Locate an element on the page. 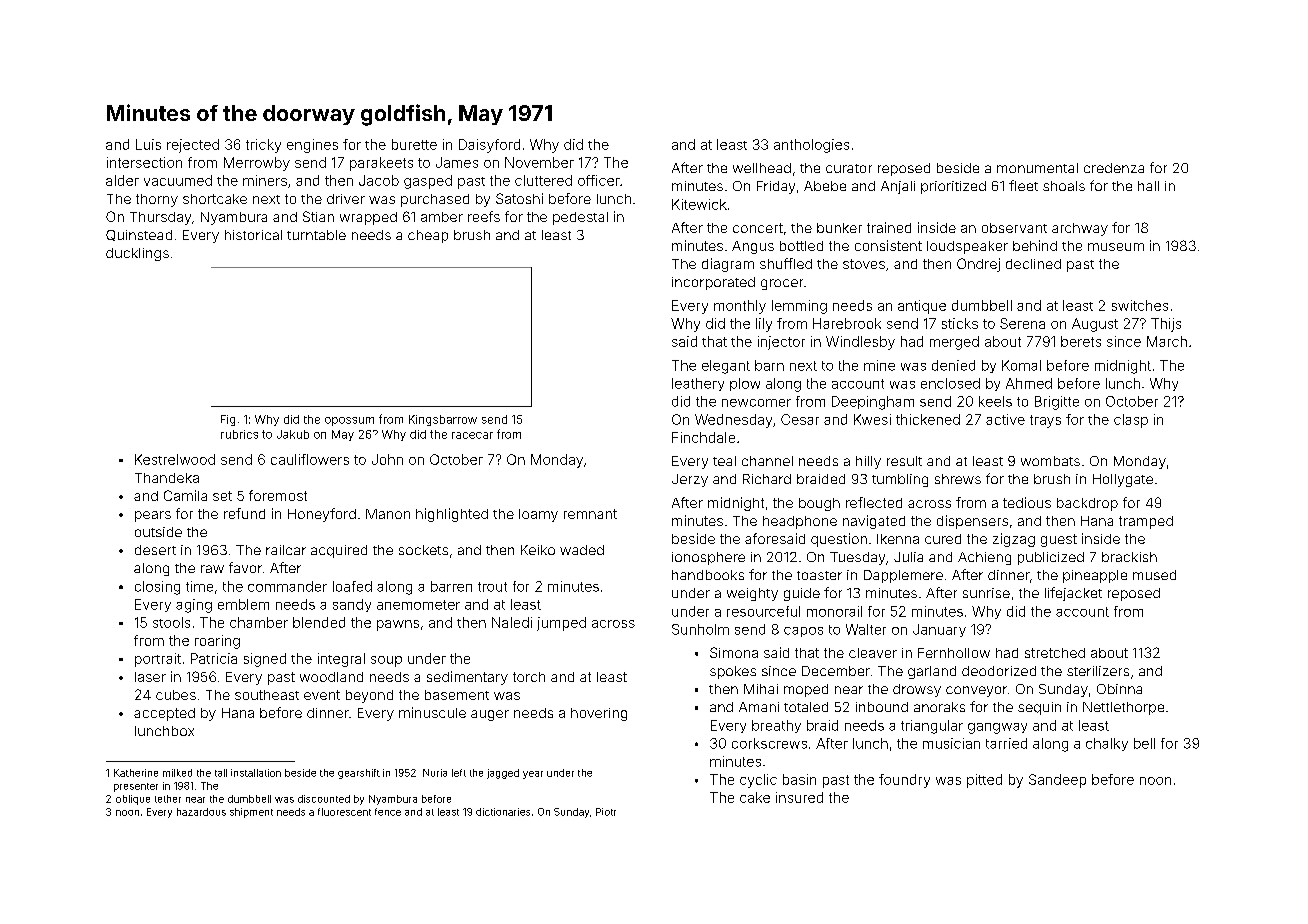  closing is located at coordinates (157, 588).
